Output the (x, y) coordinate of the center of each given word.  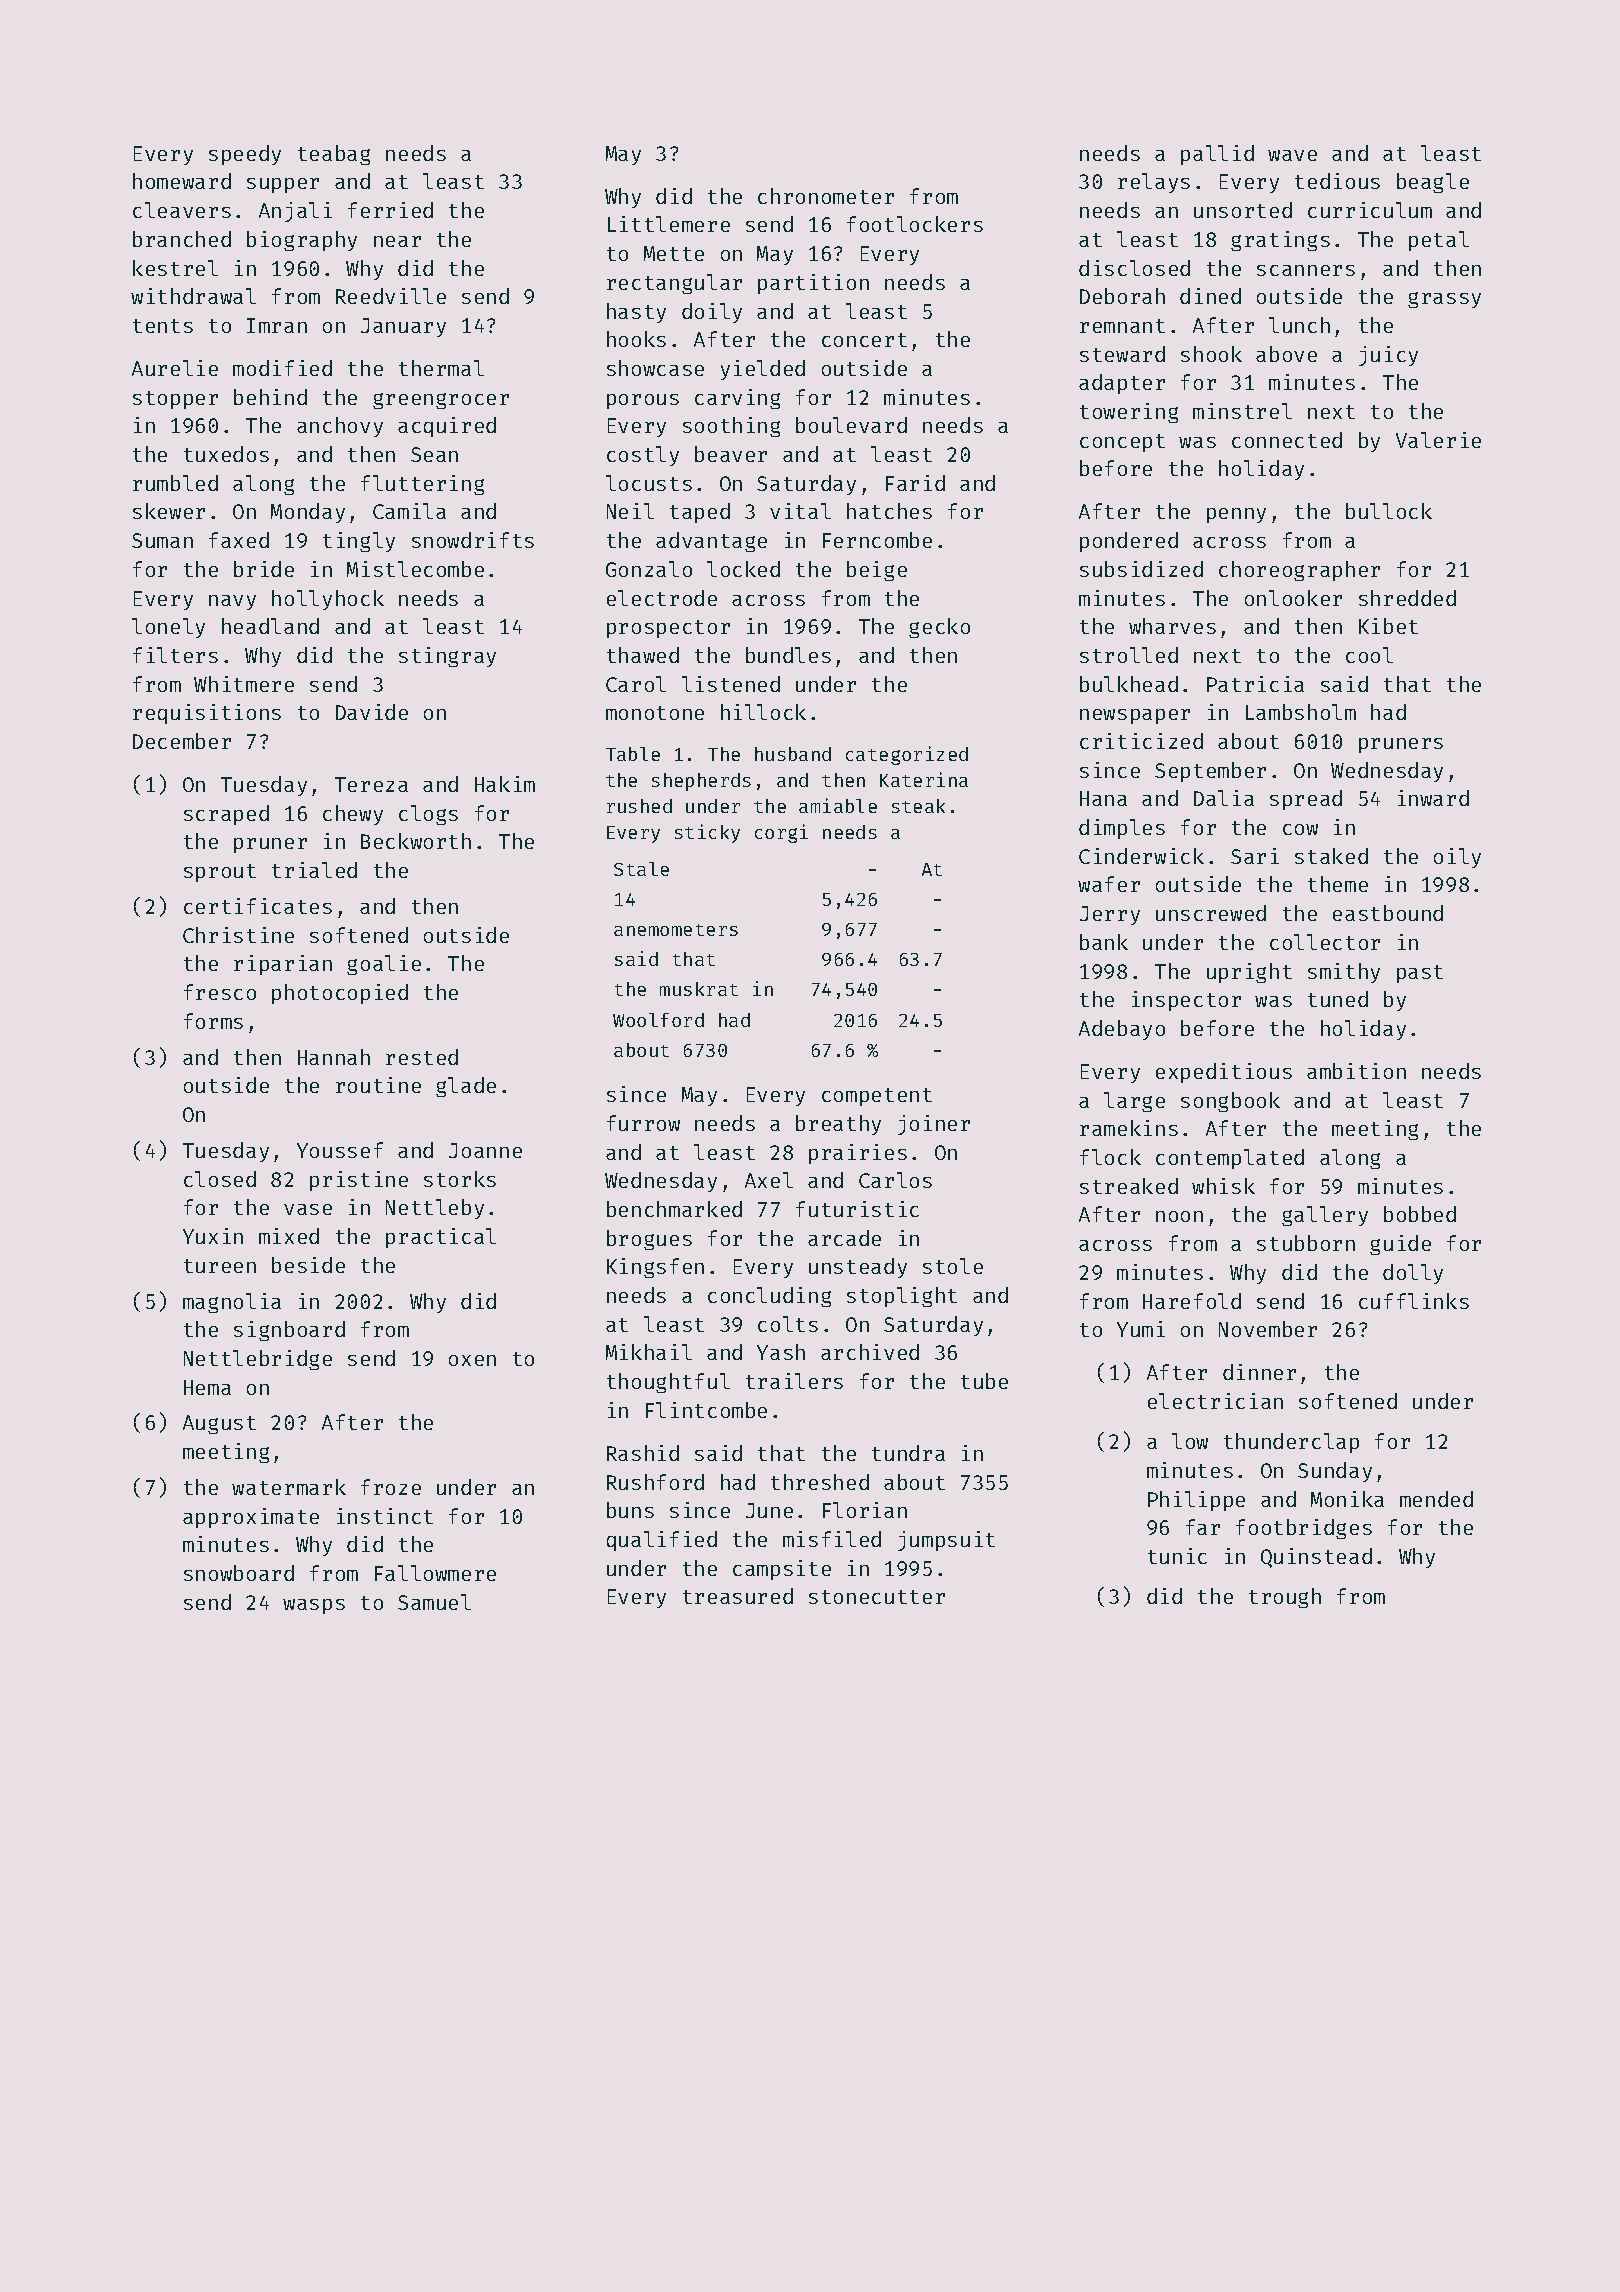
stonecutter (877, 1597)
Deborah (1122, 296)
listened (731, 684)
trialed (314, 870)
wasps (314, 1606)
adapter (1122, 384)
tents (163, 326)
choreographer (1299, 571)
